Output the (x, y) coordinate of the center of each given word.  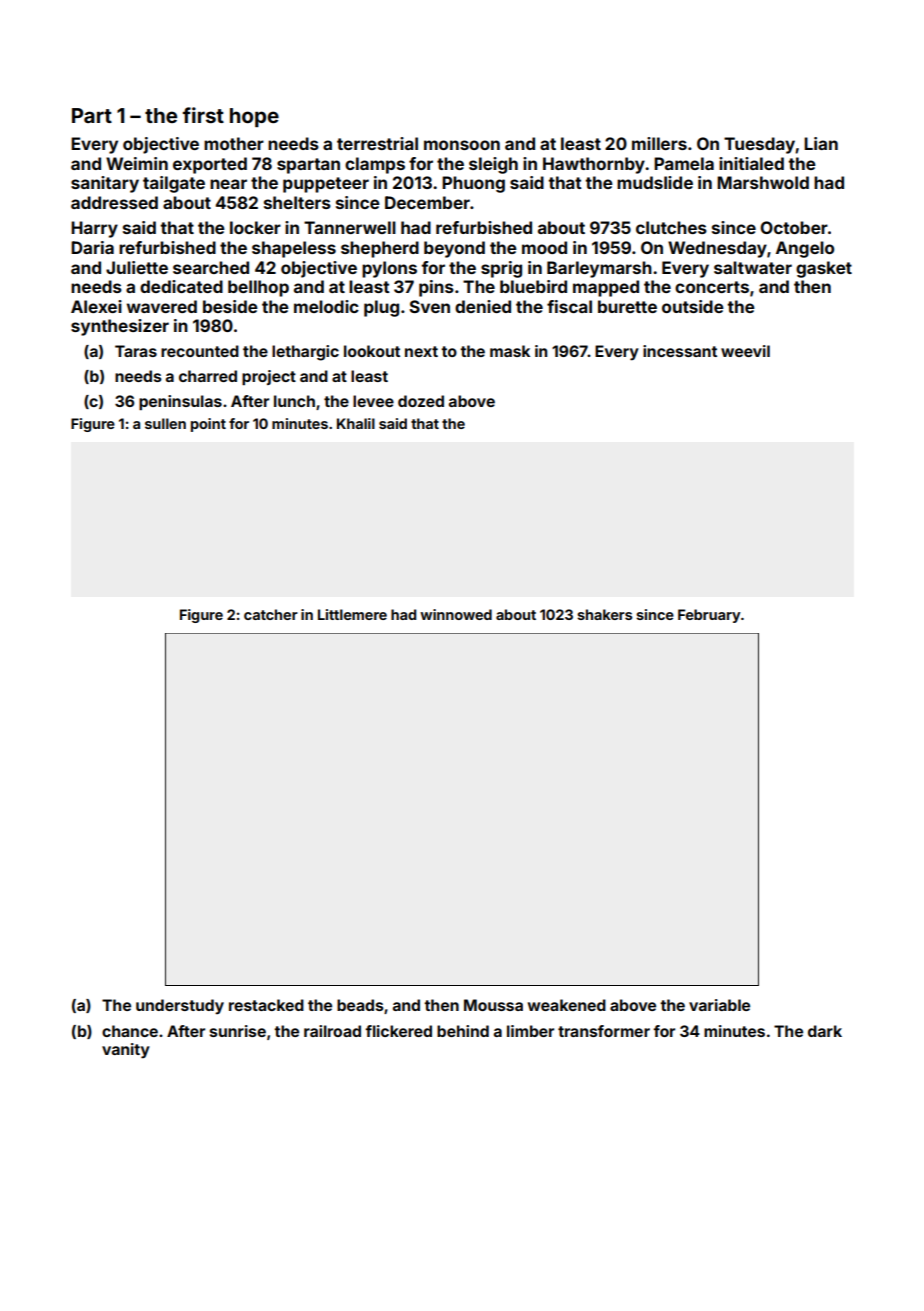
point (208, 425)
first (203, 115)
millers (659, 143)
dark (825, 1031)
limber (530, 1031)
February (709, 616)
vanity (126, 1051)
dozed (421, 401)
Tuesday (759, 145)
